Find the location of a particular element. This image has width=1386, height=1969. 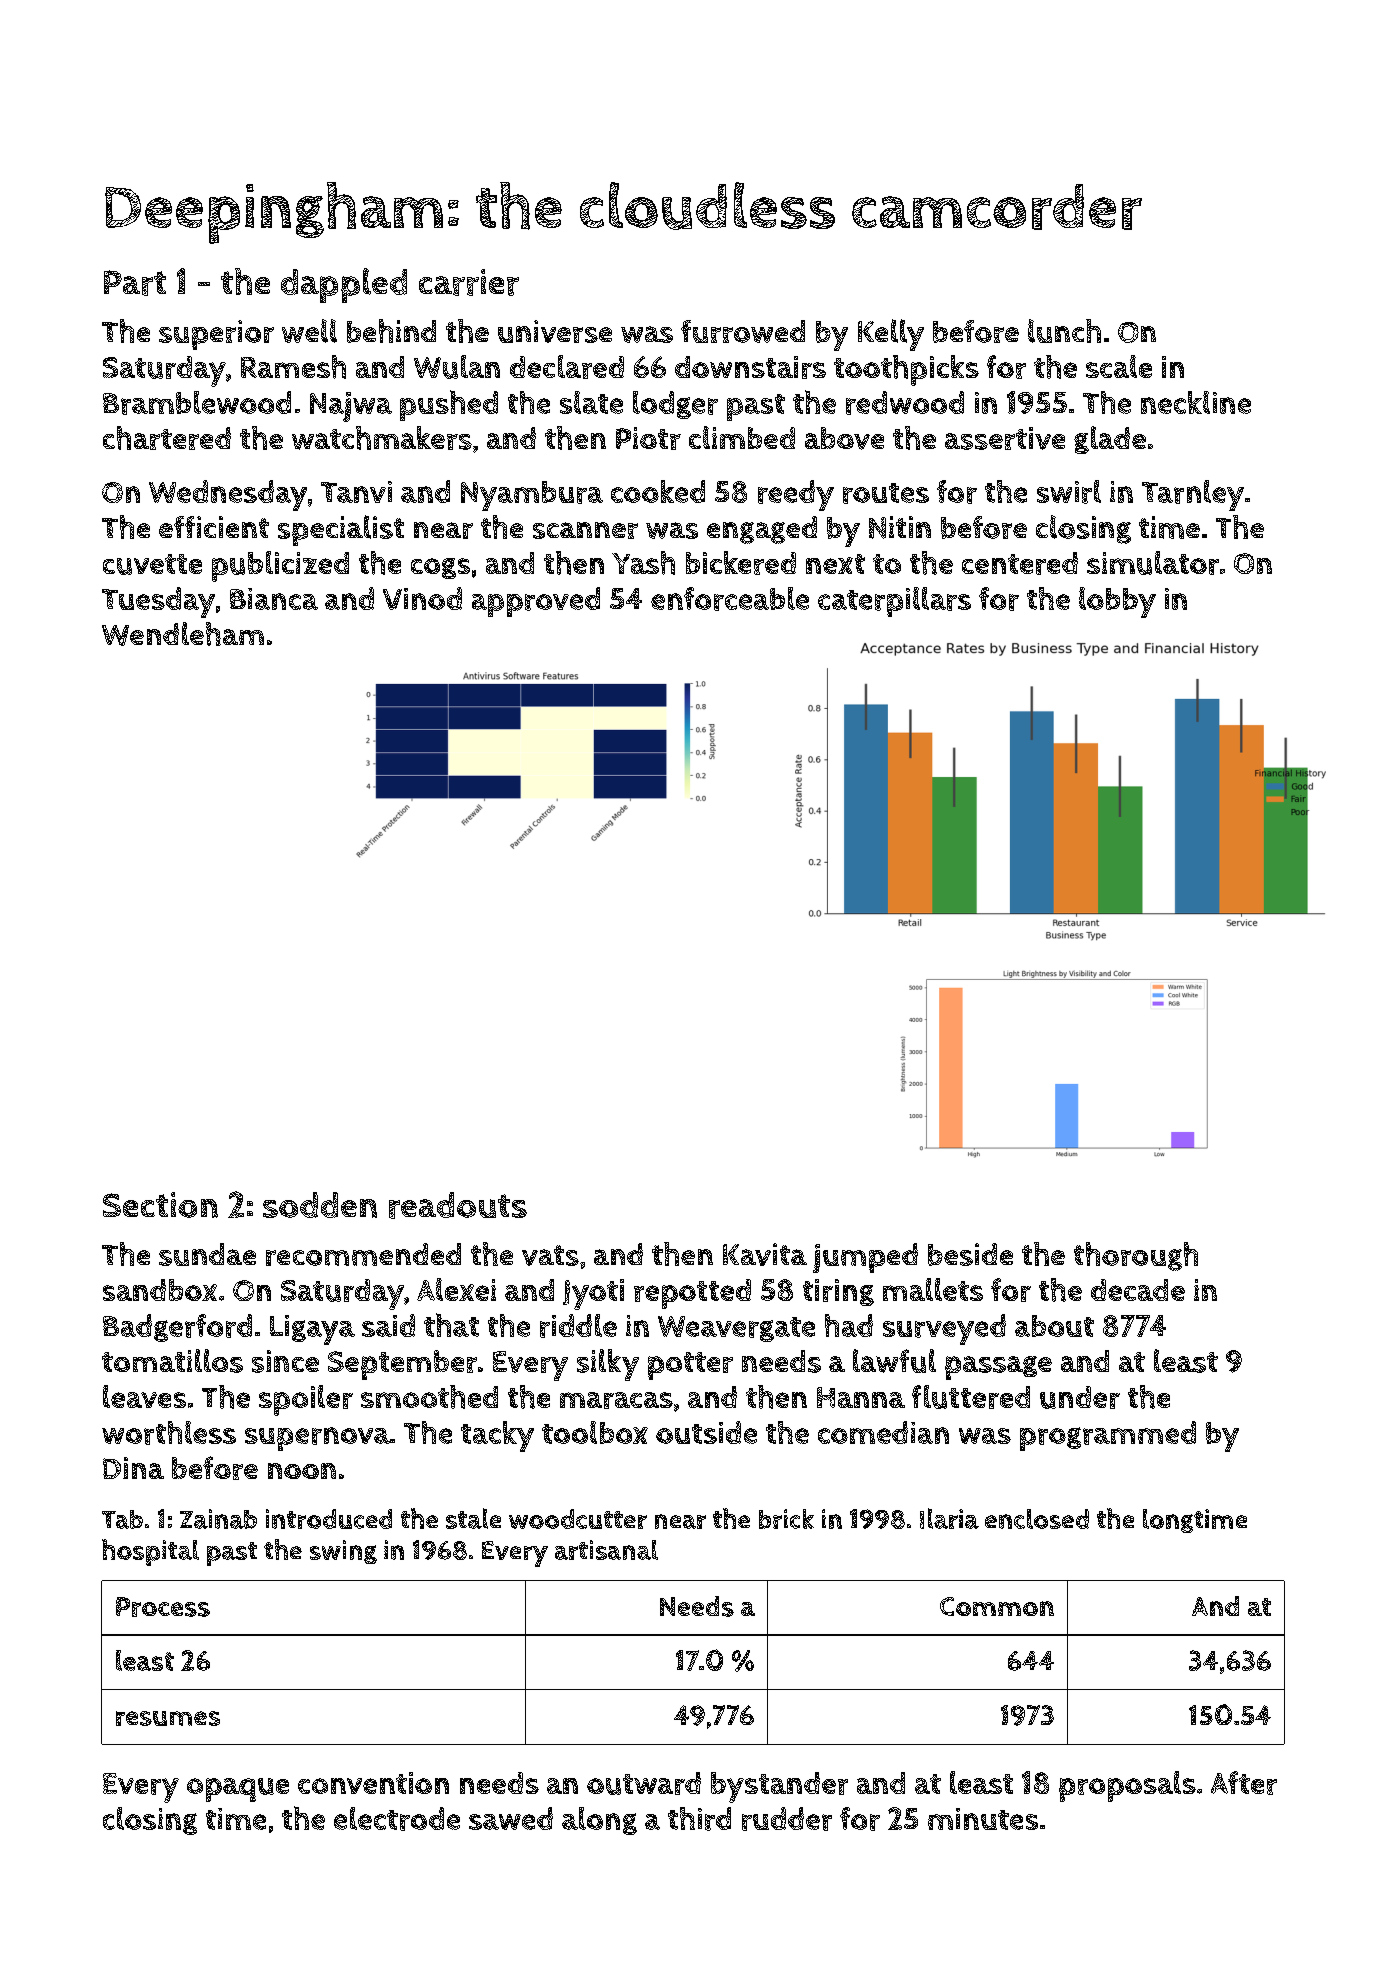

programmed is located at coordinates (1108, 1436).
